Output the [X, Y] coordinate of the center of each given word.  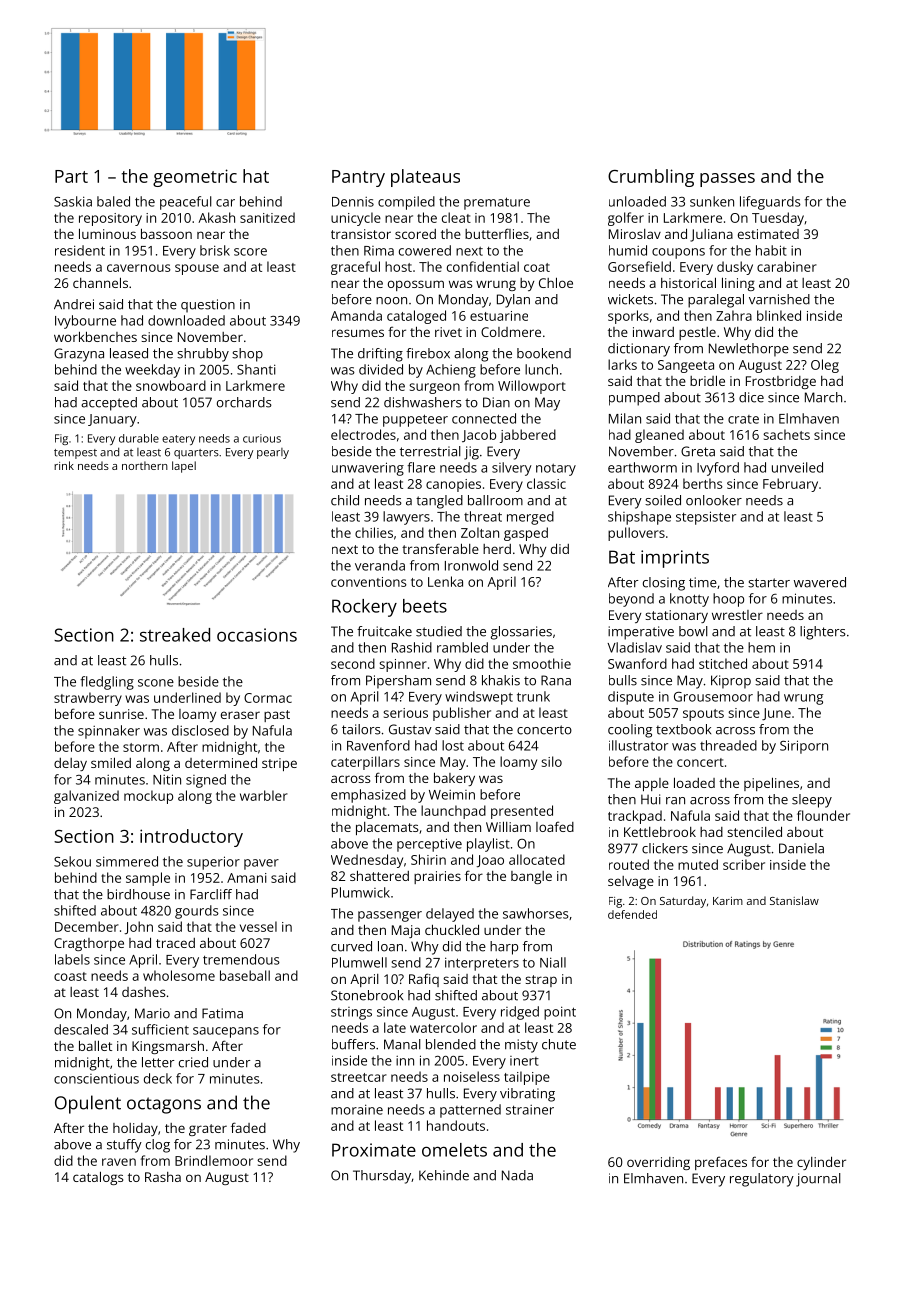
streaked [175, 635]
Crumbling [651, 178]
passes [727, 180]
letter [158, 1062]
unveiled [797, 467]
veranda [380, 565]
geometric [195, 178]
